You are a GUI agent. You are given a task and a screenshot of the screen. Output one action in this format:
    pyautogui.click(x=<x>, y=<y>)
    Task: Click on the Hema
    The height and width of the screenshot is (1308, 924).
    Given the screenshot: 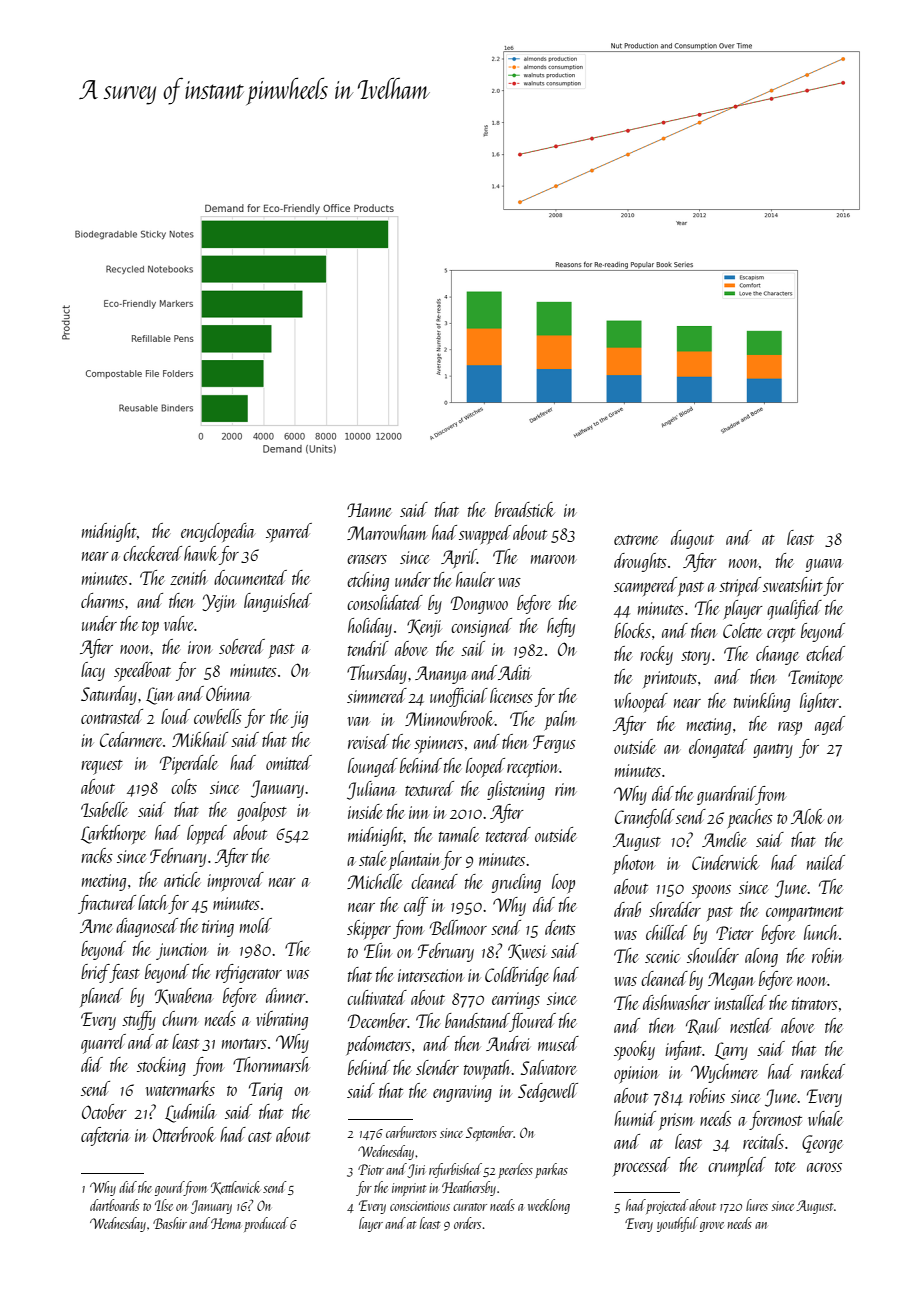 What is the action you would take?
    pyautogui.click(x=226, y=1223)
